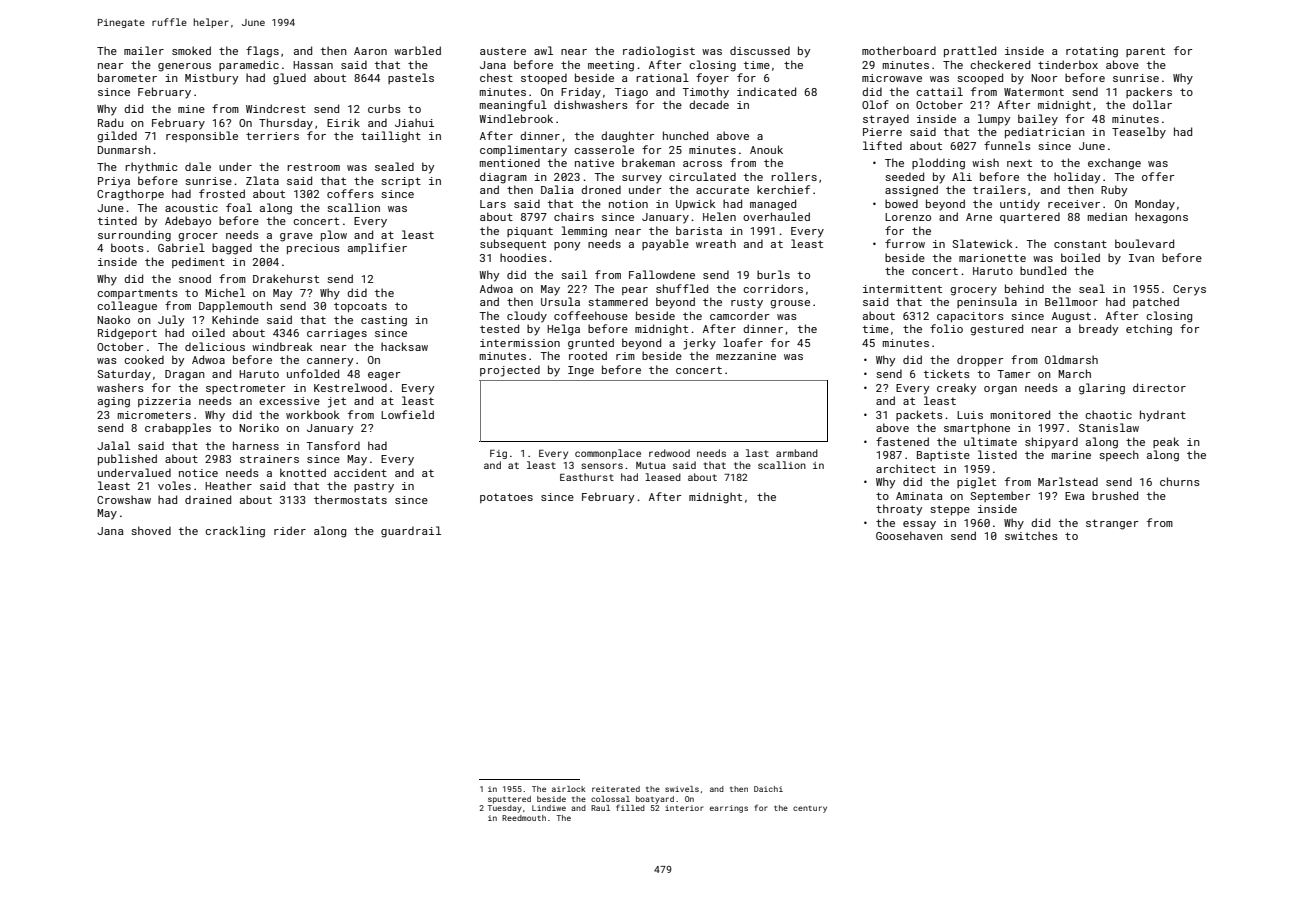  What do you see at coordinates (716, 243) in the document?
I see `wreath` at bounding box center [716, 243].
